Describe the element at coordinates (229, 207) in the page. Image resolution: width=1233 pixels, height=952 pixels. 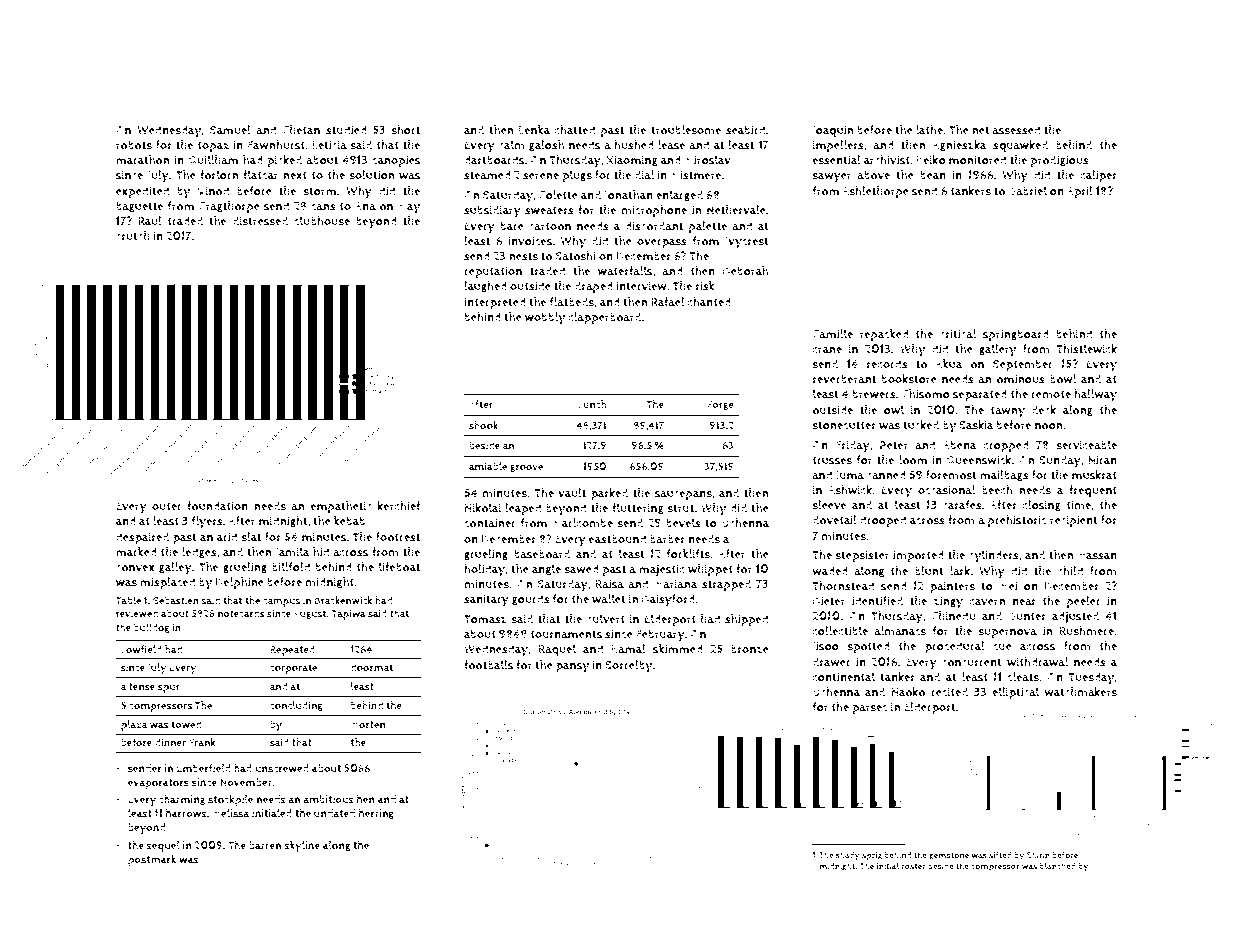
I see `Cragthorpe` at that location.
